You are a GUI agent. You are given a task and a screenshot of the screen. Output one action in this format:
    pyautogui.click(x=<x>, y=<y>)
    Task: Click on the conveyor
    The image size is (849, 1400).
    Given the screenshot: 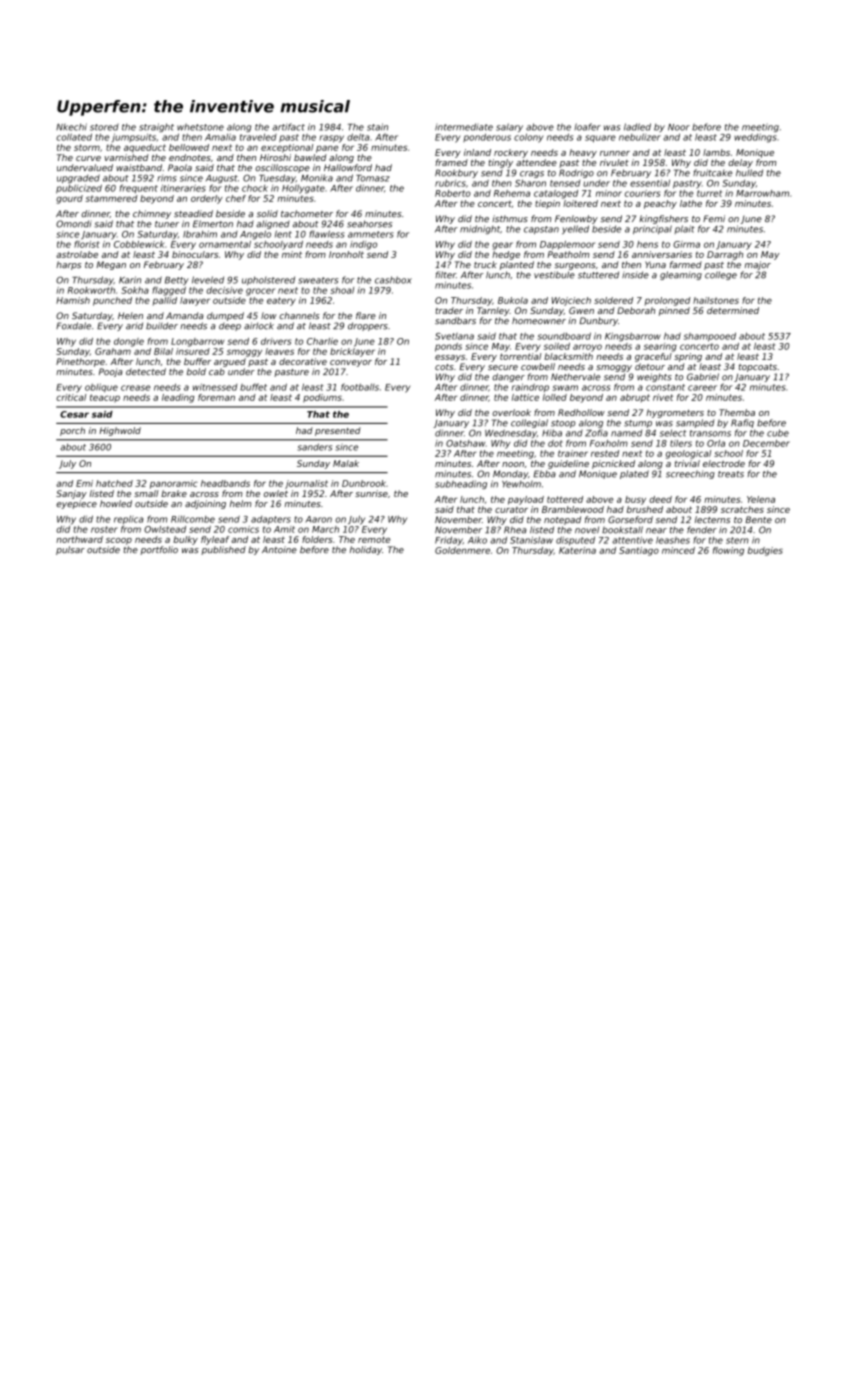 What is the action you would take?
    pyautogui.click(x=351, y=363)
